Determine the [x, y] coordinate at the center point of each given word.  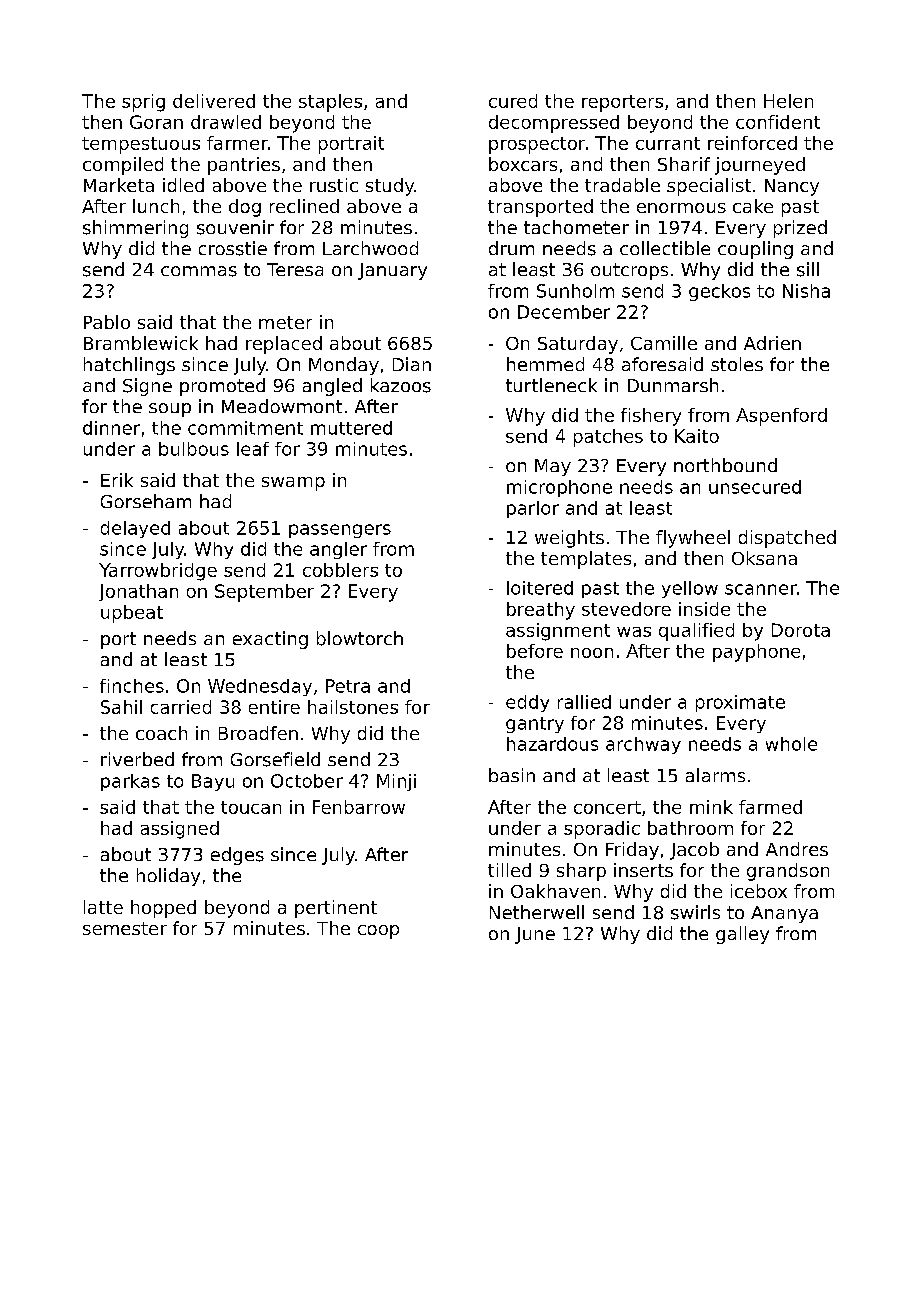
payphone [756, 653]
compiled [123, 166]
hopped [163, 909]
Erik [117, 480]
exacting [270, 640]
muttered [351, 428]
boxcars [523, 164]
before [535, 651]
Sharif [684, 164]
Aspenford [781, 417]
